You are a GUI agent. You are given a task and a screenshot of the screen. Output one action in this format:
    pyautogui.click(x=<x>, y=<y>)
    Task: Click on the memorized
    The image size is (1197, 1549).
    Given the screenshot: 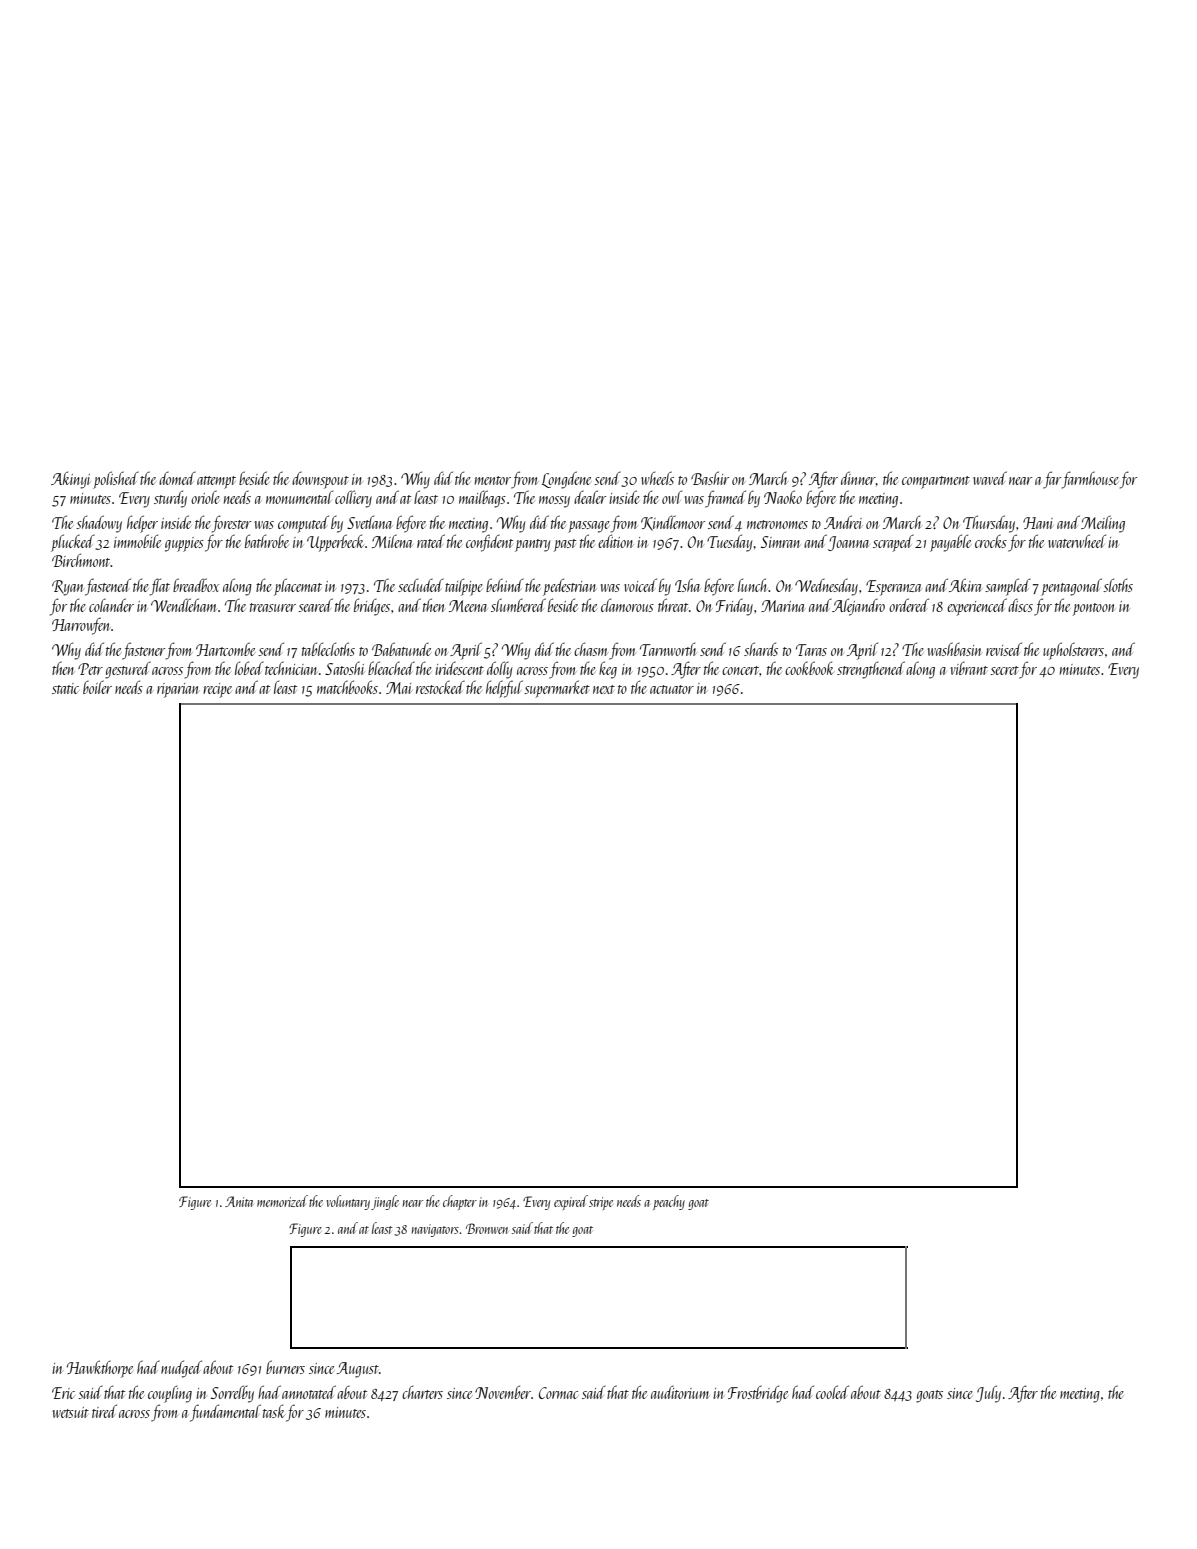 What is the action you would take?
    pyautogui.click(x=282, y=1201)
